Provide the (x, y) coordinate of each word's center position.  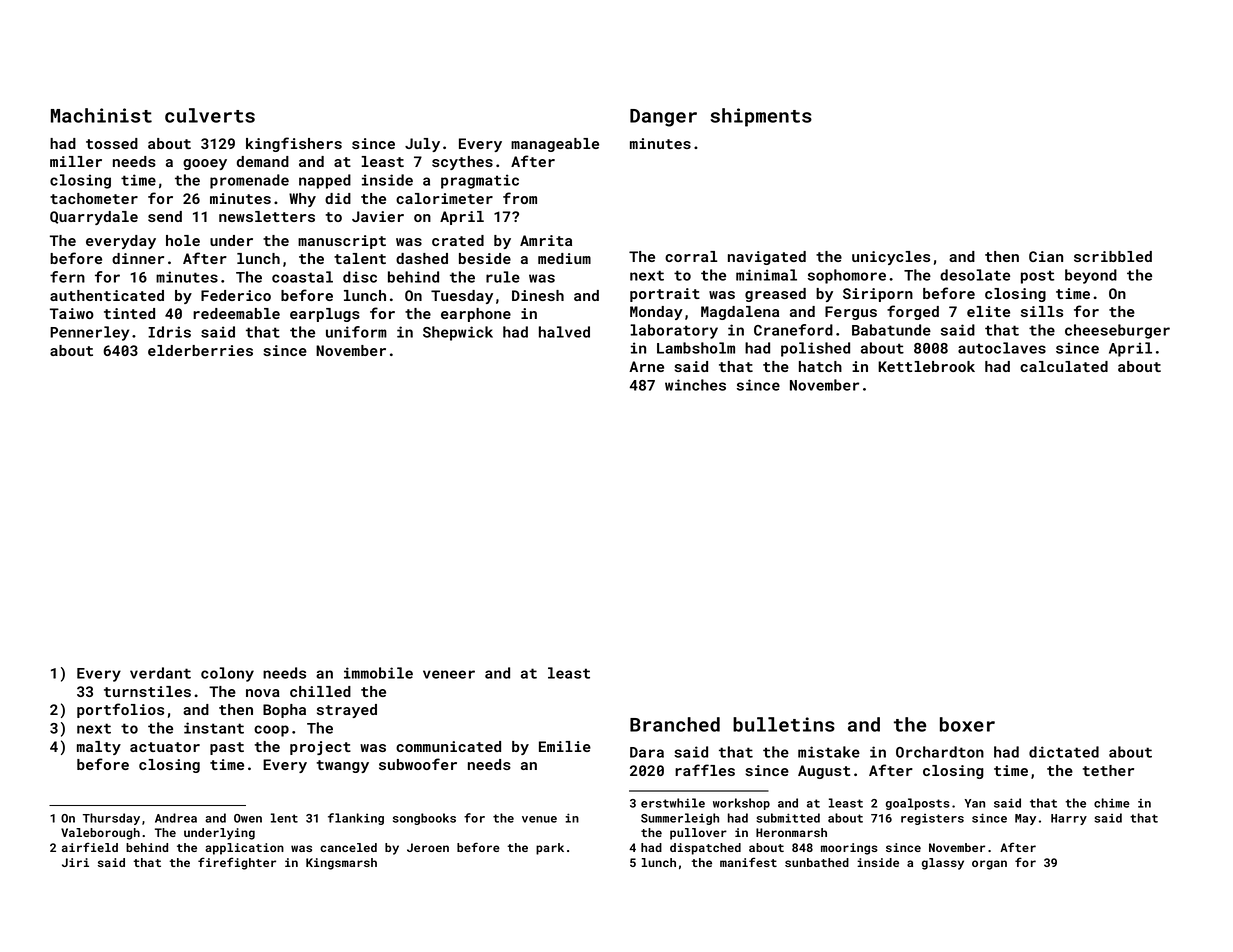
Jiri (75, 862)
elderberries (200, 350)
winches (695, 385)
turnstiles (147, 691)
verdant (160, 673)
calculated (1064, 366)
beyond (1091, 276)
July (422, 145)
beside (485, 258)
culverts (210, 115)
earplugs (325, 315)
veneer (449, 674)
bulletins (784, 724)
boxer (967, 724)
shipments (761, 117)
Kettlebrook (926, 366)
